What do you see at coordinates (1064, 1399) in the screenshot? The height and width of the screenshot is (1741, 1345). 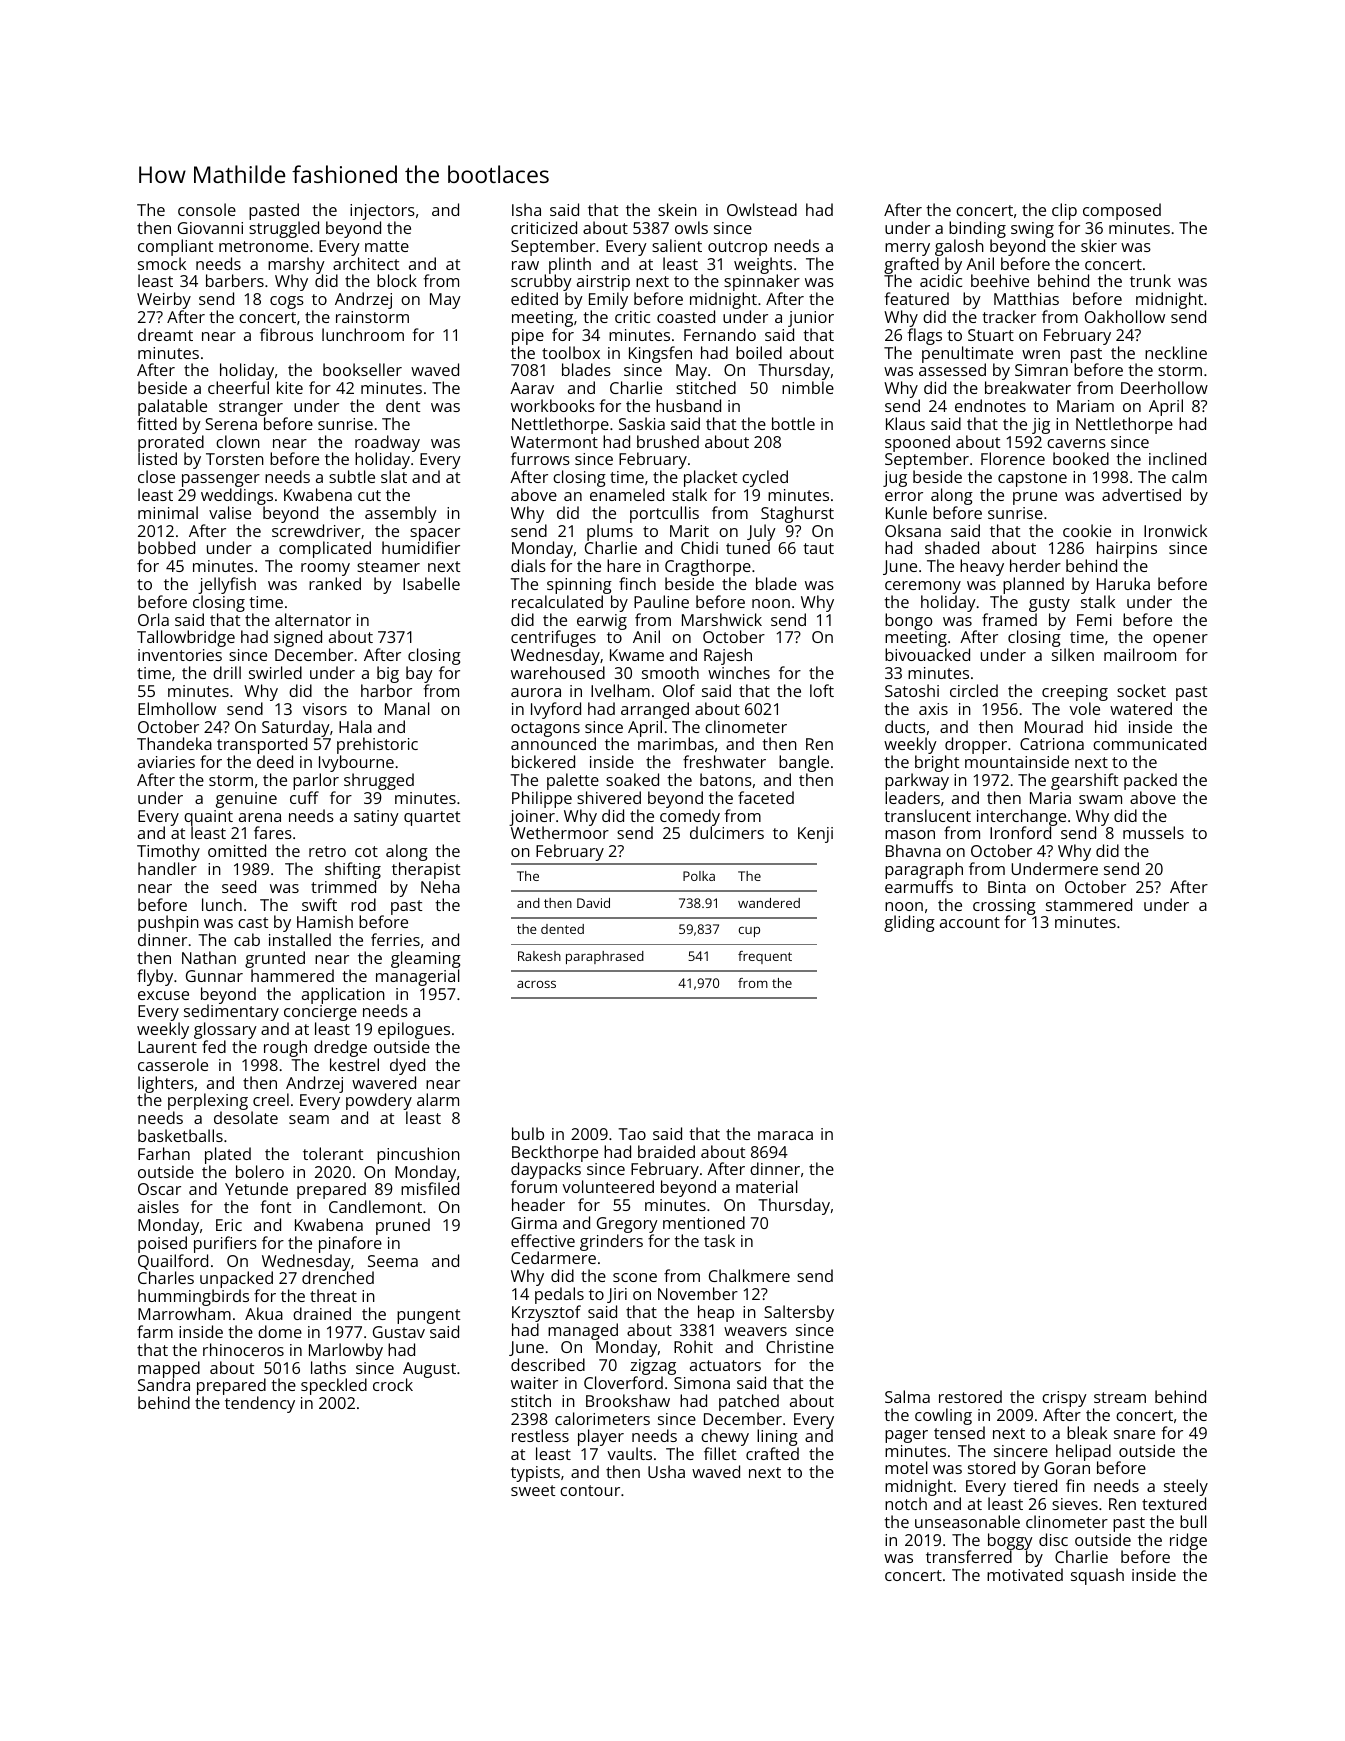 I see `crispy` at bounding box center [1064, 1399].
